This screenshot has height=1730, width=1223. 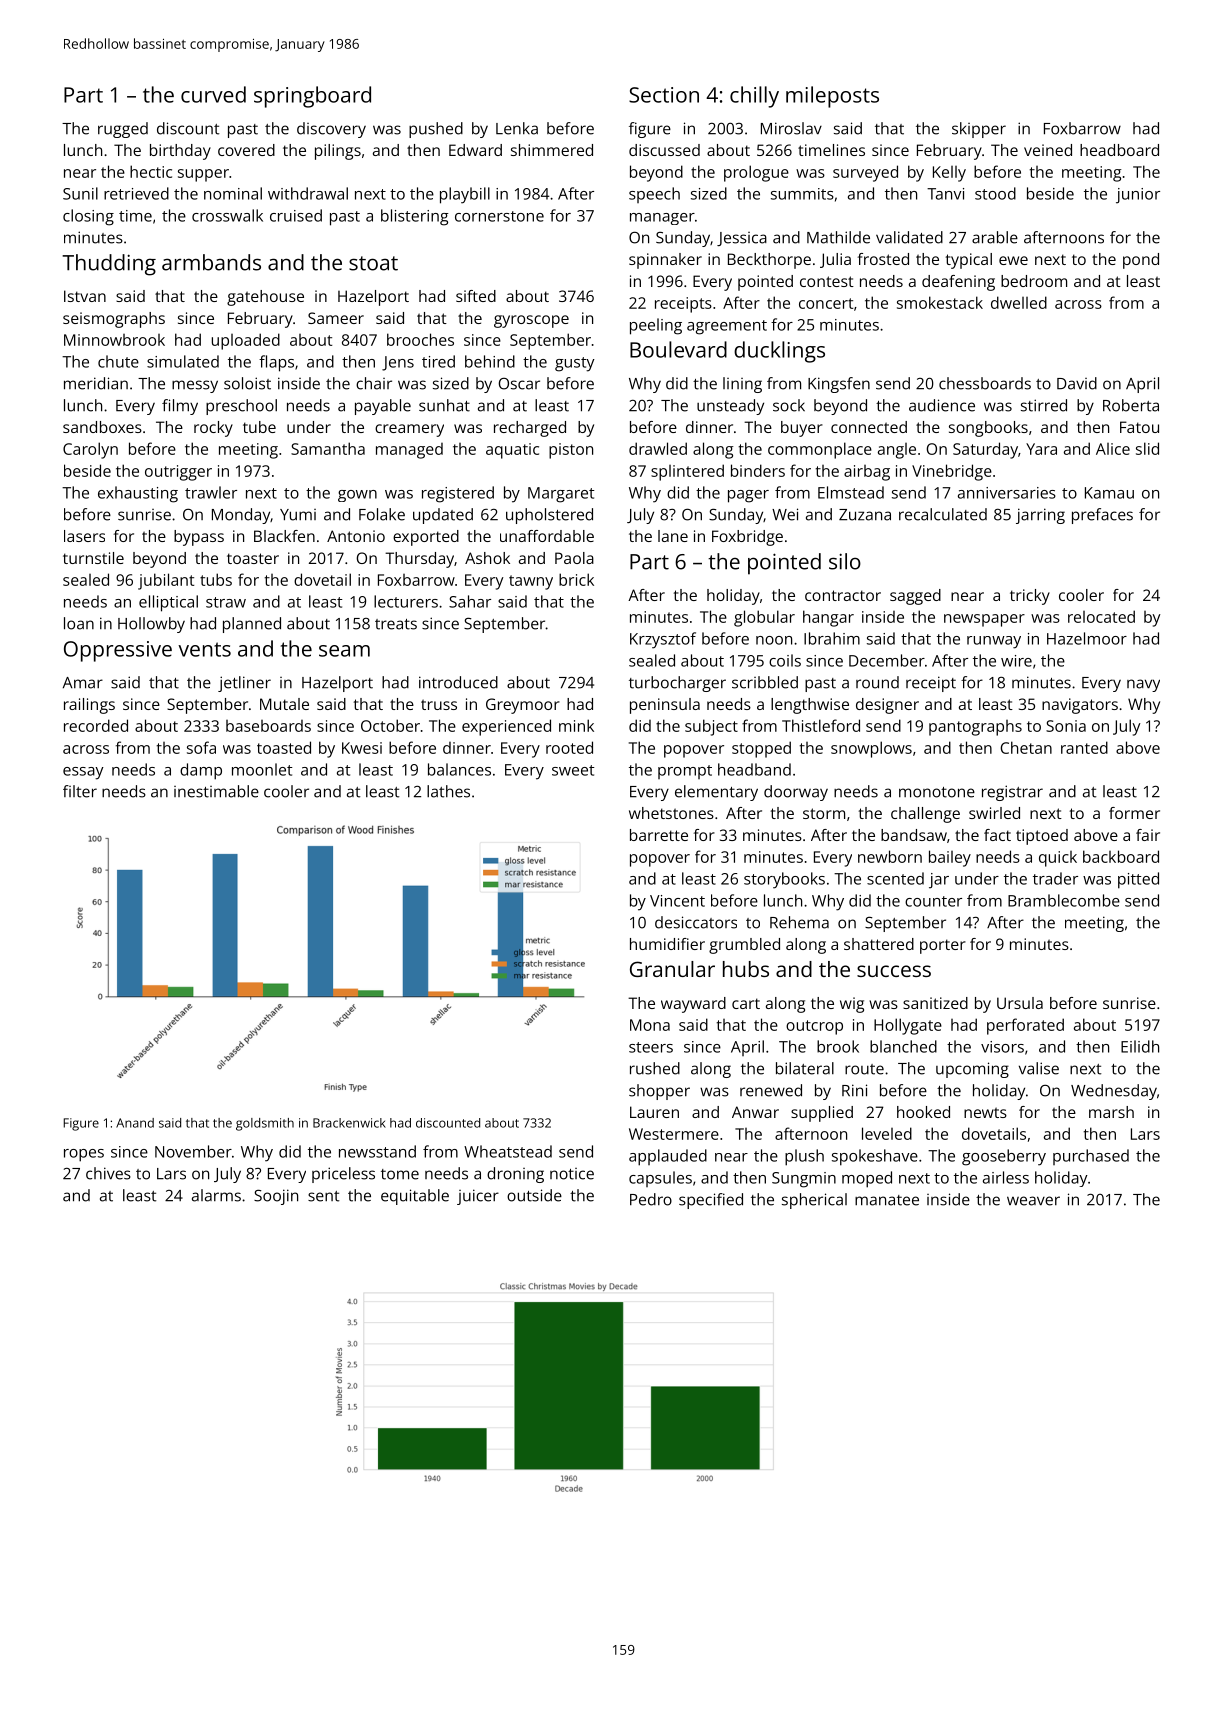 I want to click on Section, so click(x=664, y=95).
